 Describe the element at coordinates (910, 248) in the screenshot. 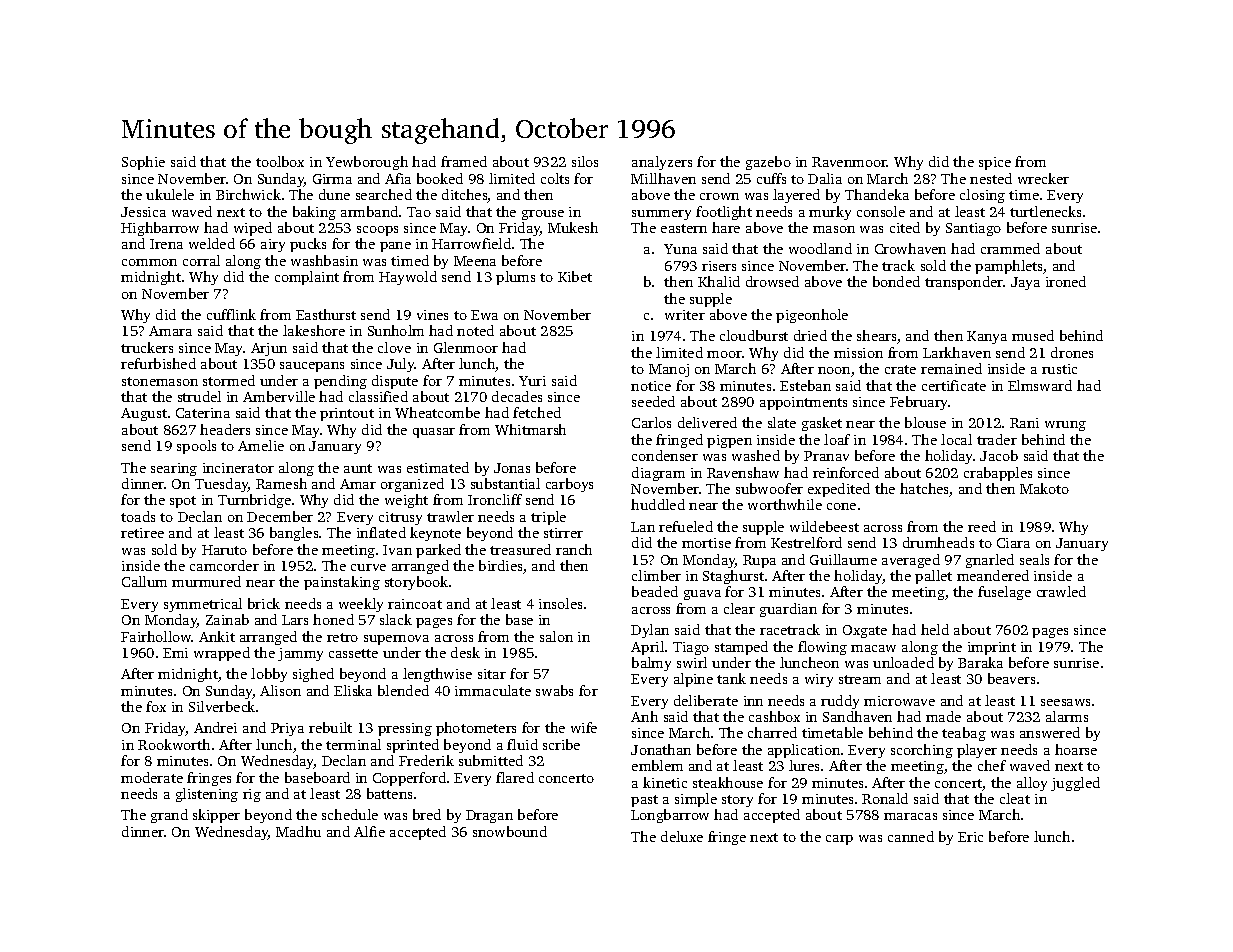

I see `Crowhaven` at that location.
